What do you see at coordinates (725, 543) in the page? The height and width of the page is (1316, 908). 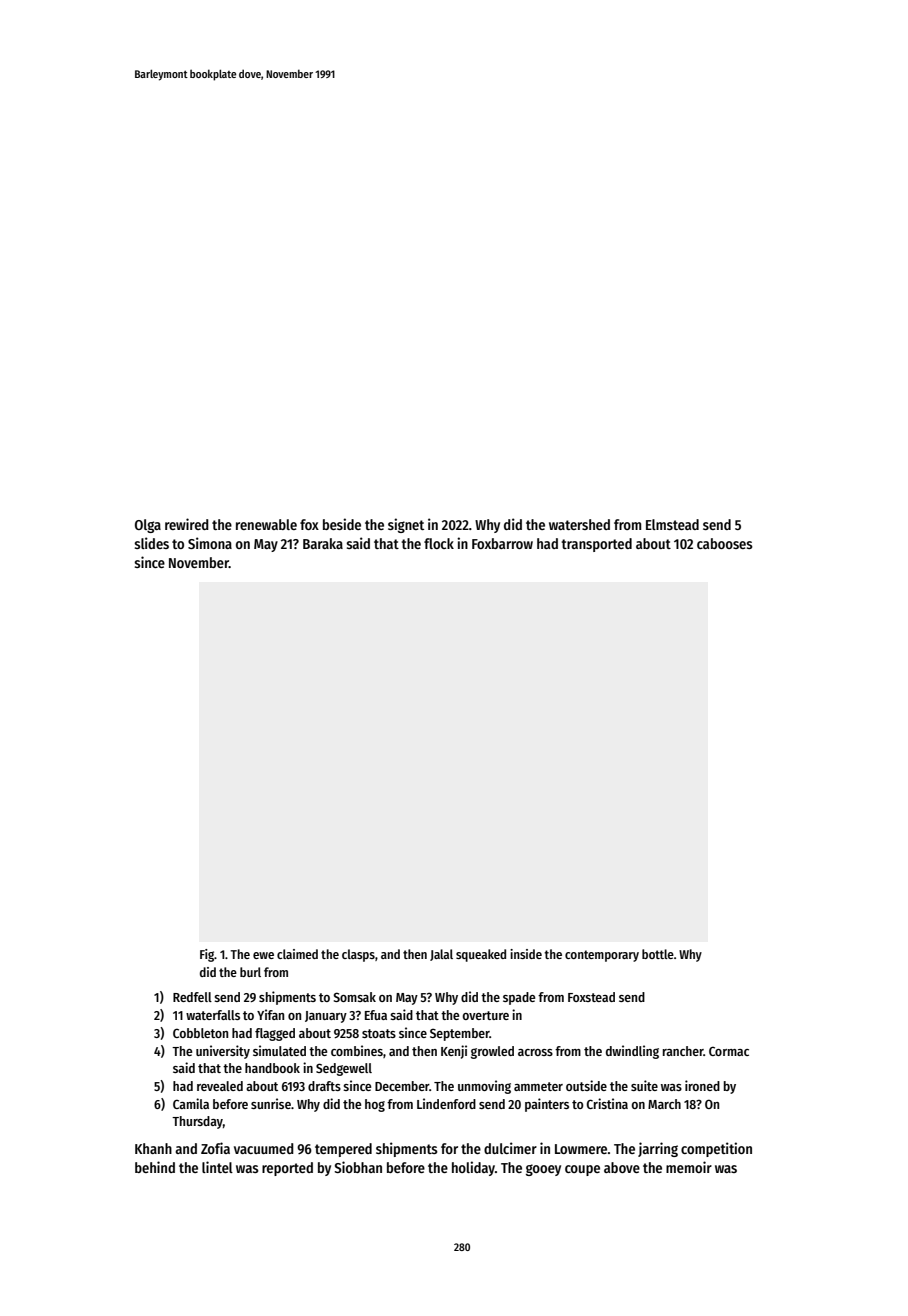 I see `cabooses` at bounding box center [725, 543].
